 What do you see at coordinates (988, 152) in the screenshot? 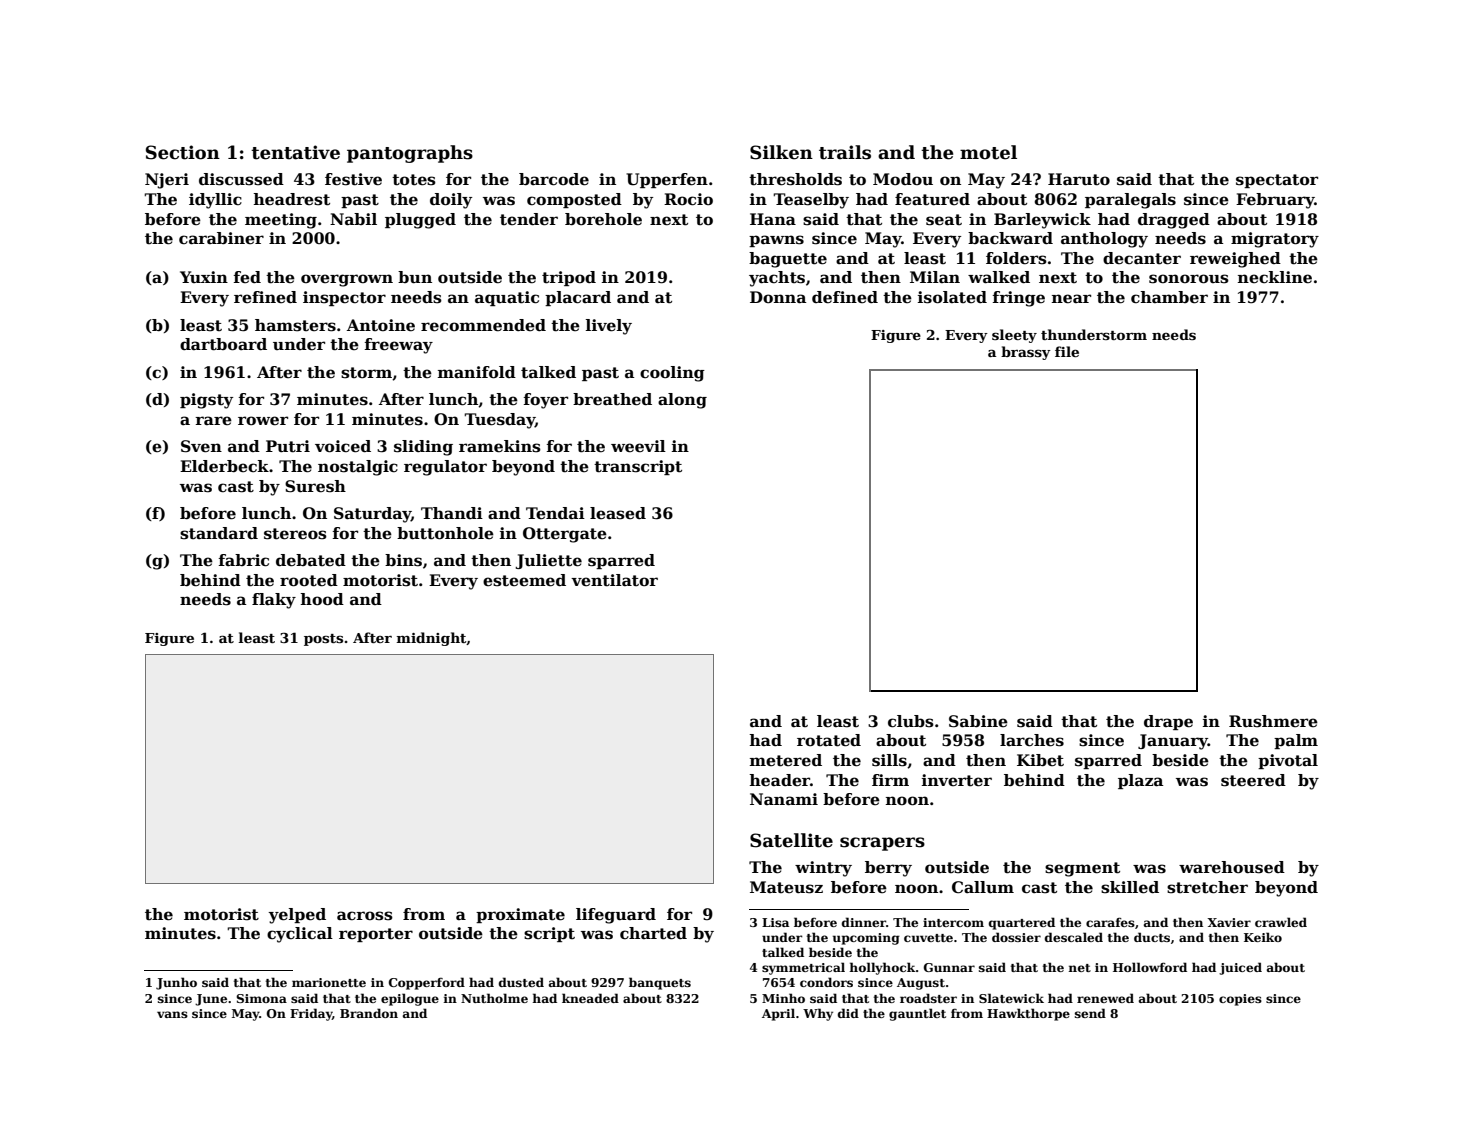
I see `motel` at bounding box center [988, 152].
